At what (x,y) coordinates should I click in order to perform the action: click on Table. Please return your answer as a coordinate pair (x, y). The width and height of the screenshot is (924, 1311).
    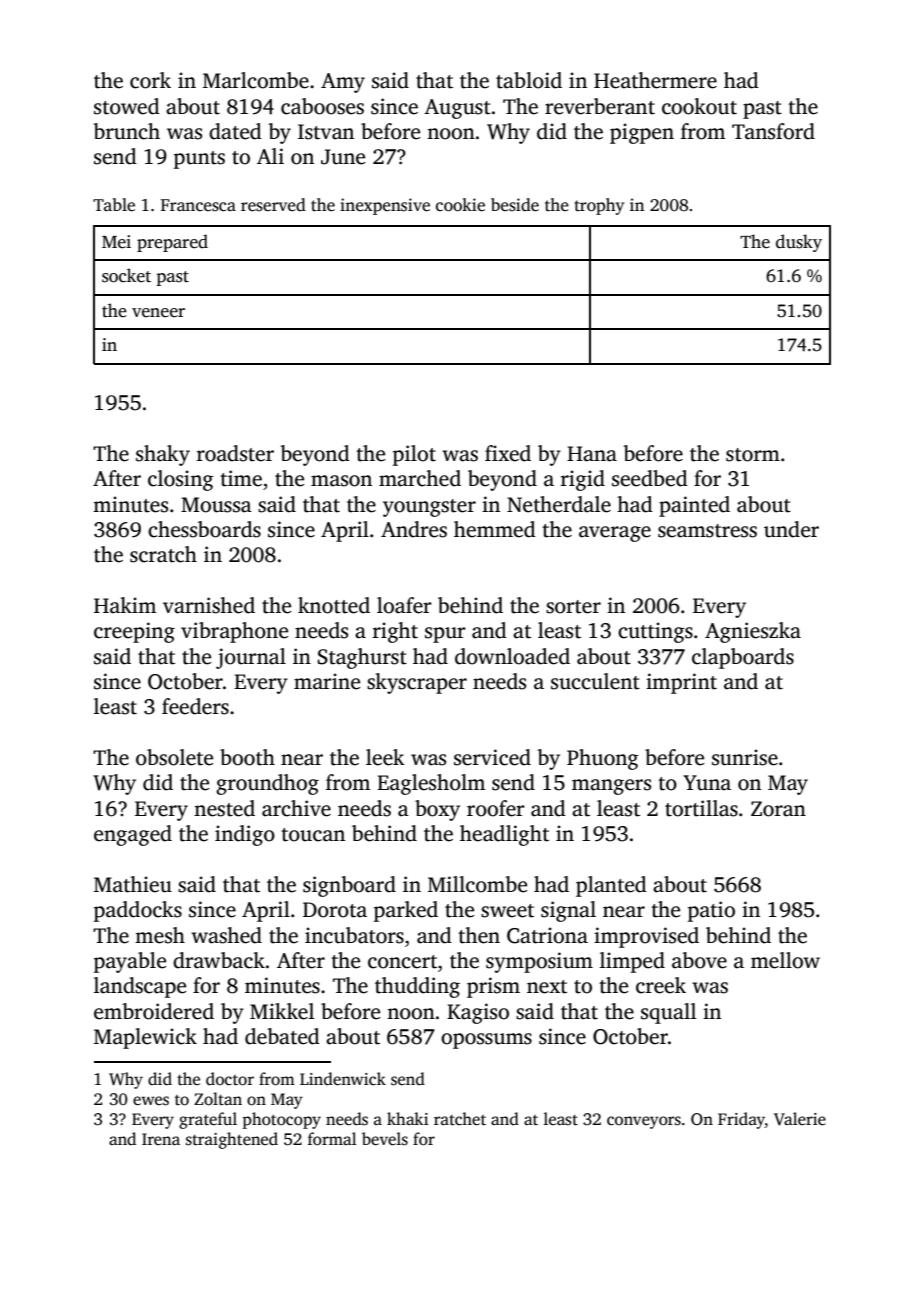
    Looking at the image, I should click on (114, 205).
